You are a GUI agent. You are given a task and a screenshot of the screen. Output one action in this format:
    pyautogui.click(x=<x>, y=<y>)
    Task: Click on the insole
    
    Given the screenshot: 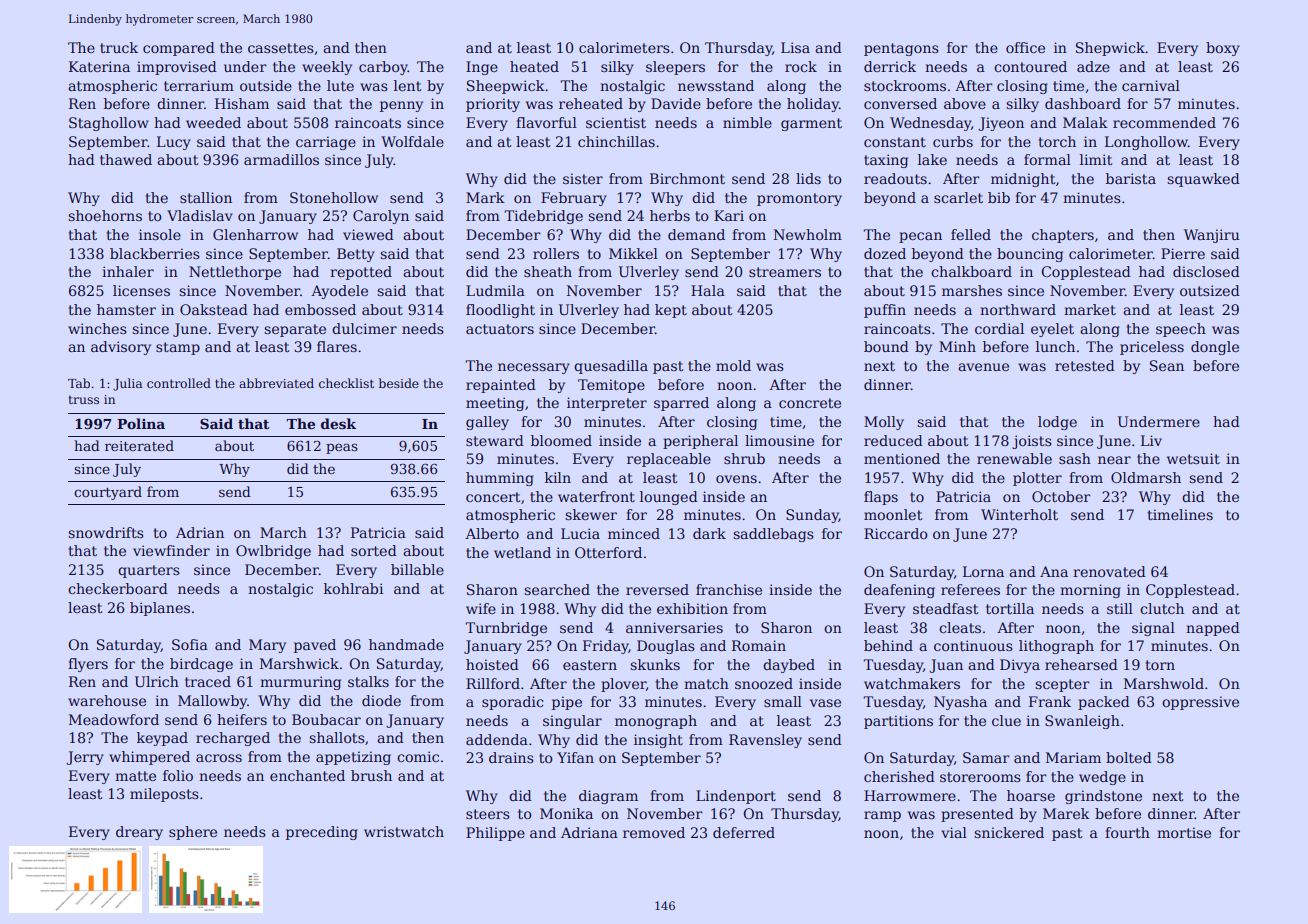 What is the action you would take?
    pyautogui.click(x=160, y=234)
